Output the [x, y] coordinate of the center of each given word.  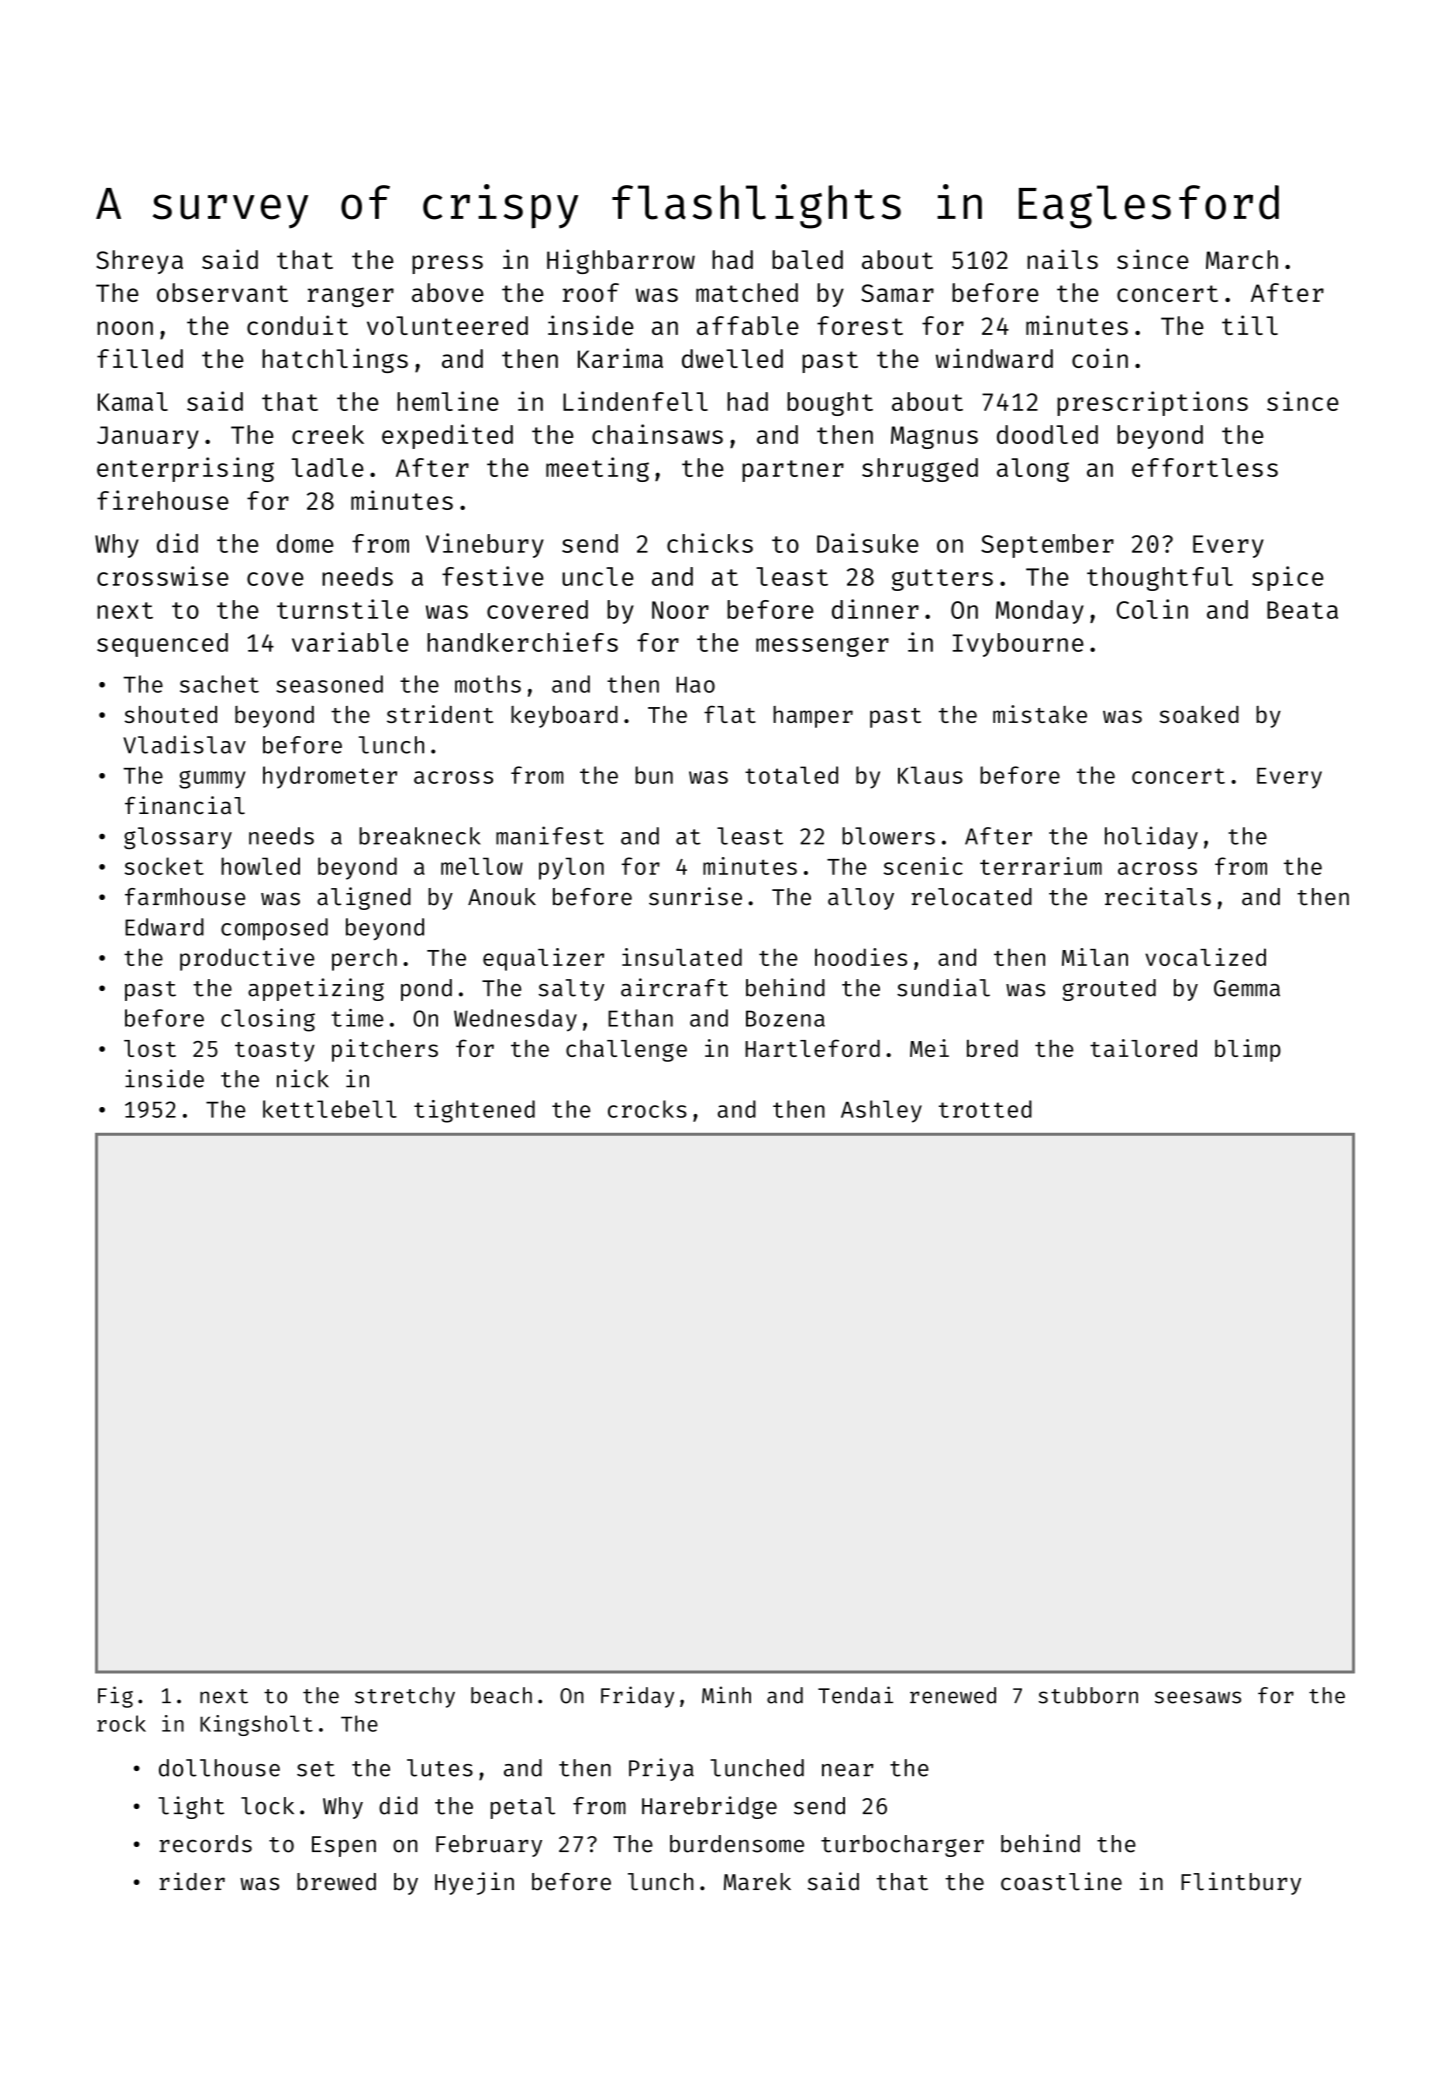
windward [994, 358]
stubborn [1088, 1695]
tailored [1143, 1048]
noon [125, 328]
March [1242, 259]
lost [150, 1048]
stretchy [405, 1697]
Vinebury [485, 545]
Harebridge [709, 1807]
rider [192, 1881]
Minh [726, 1694]
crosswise [163, 576]
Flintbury [1241, 1883]
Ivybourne [1018, 645]
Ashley [881, 1111]
